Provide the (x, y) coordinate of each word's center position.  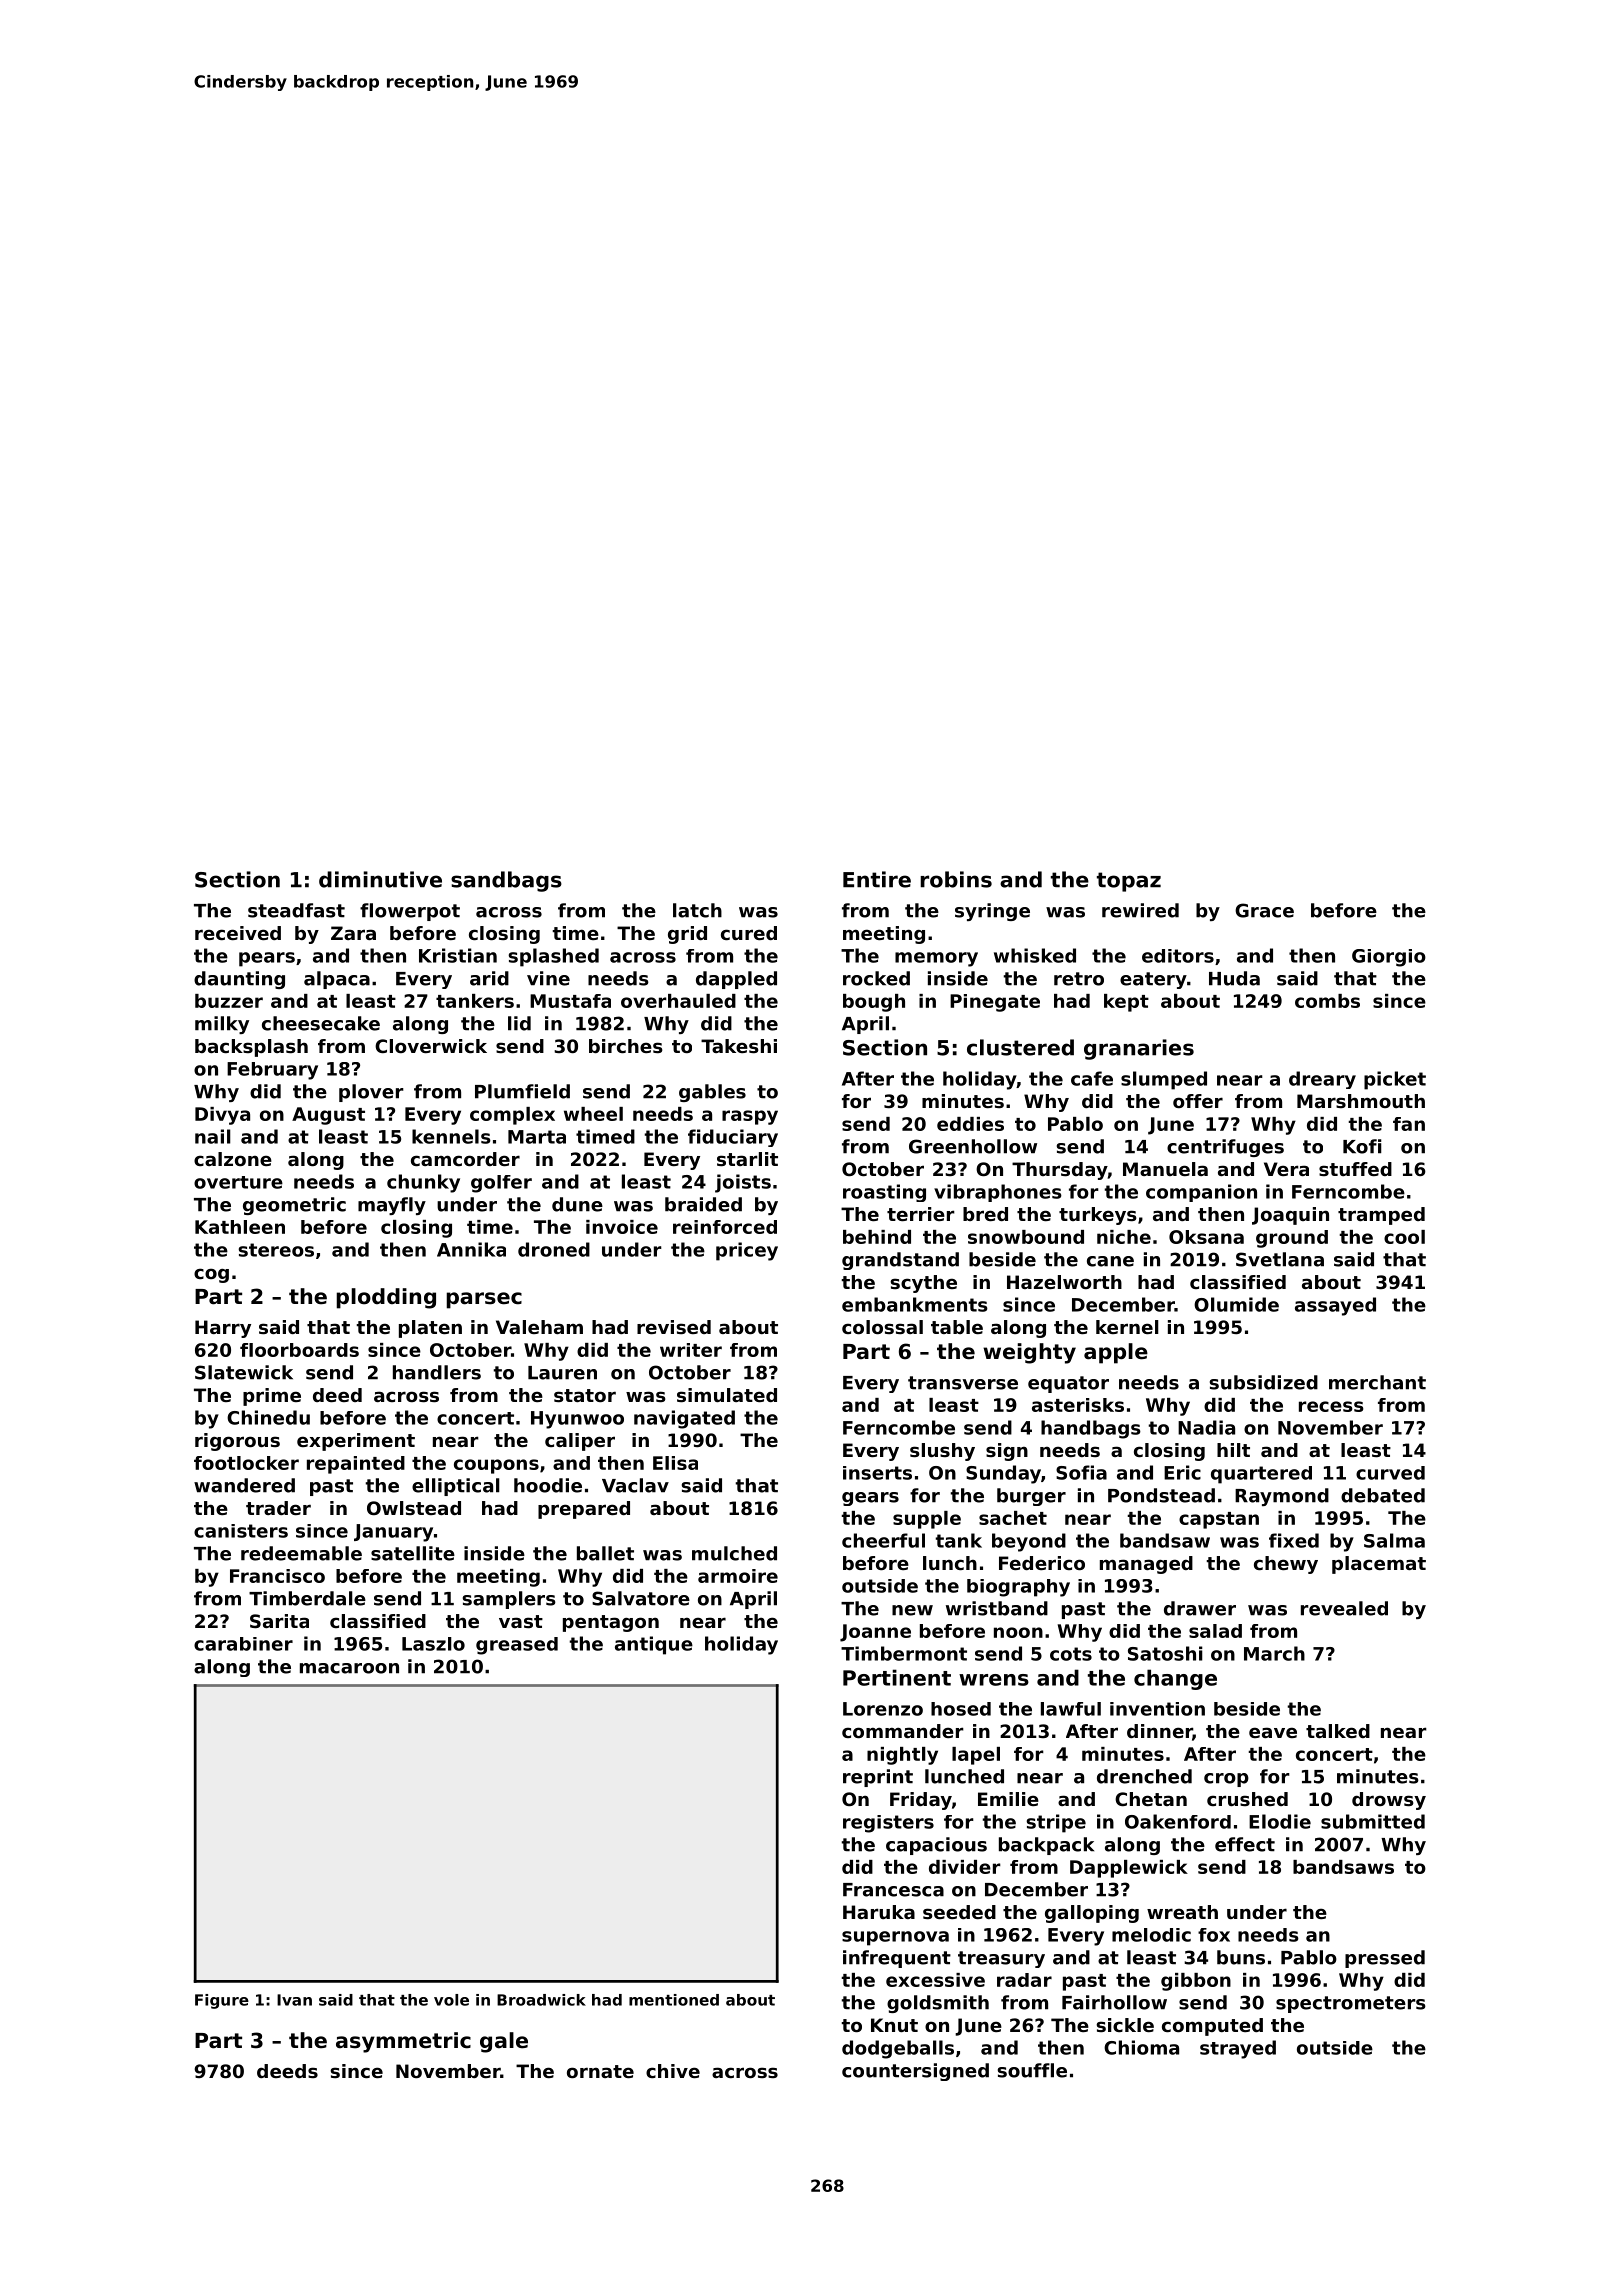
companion (1201, 1193)
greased (517, 1646)
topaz (1129, 882)
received (238, 933)
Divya (222, 1116)
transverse (963, 1383)
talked (1338, 1731)
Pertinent (897, 1677)
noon (1018, 1632)
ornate (600, 2071)
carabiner (243, 1644)
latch (697, 910)
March (1274, 1653)
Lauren (562, 1373)
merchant (1377, 1382)
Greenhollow (973, 1146)
